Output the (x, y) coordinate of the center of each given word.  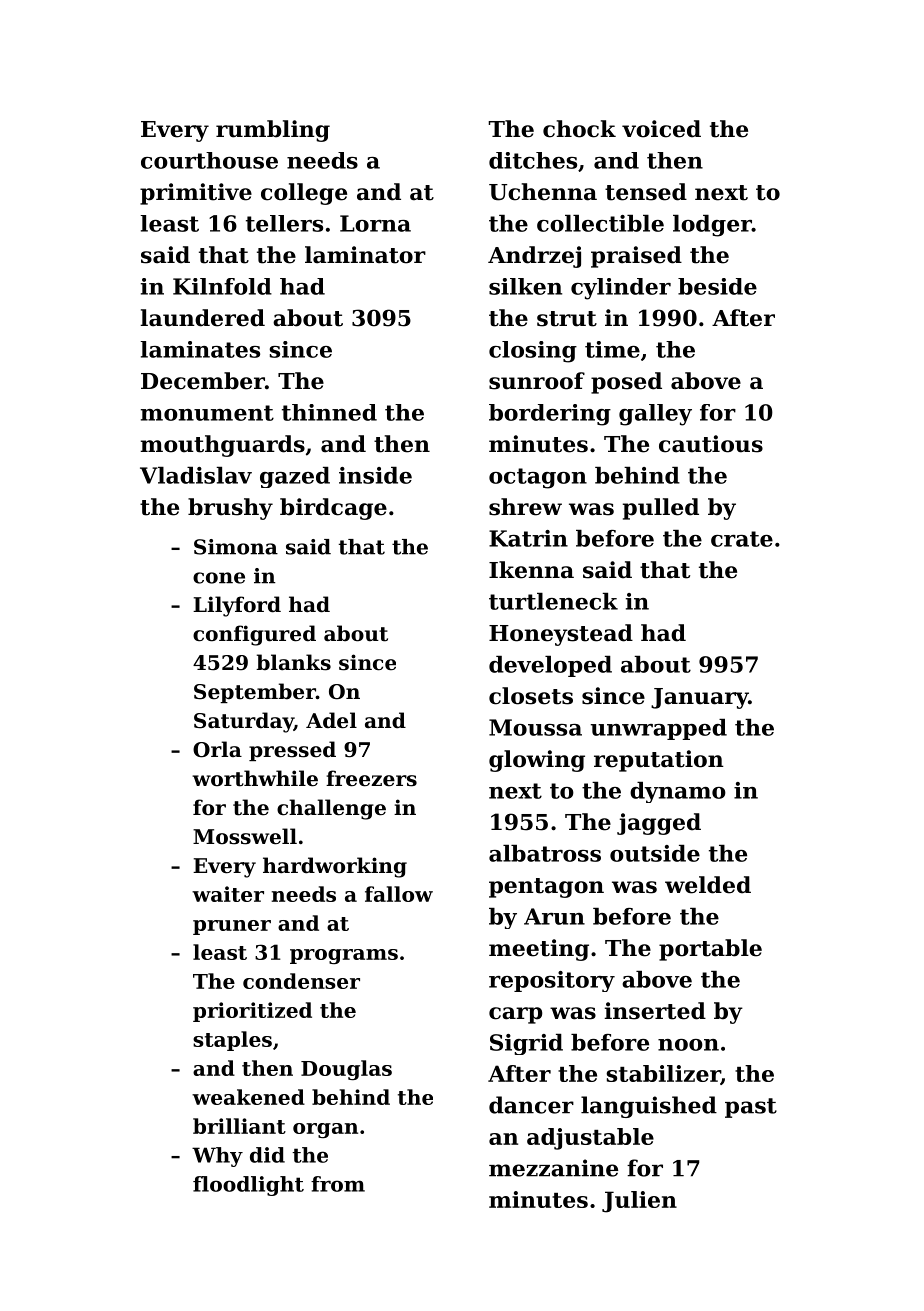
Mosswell (245, 836)
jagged (659, 824)
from (338, 1184)
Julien (639, 1202)
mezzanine (553, 1168)
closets (531, 696)
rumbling (273, 131)
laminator (365, 255)
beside (717, 286)
